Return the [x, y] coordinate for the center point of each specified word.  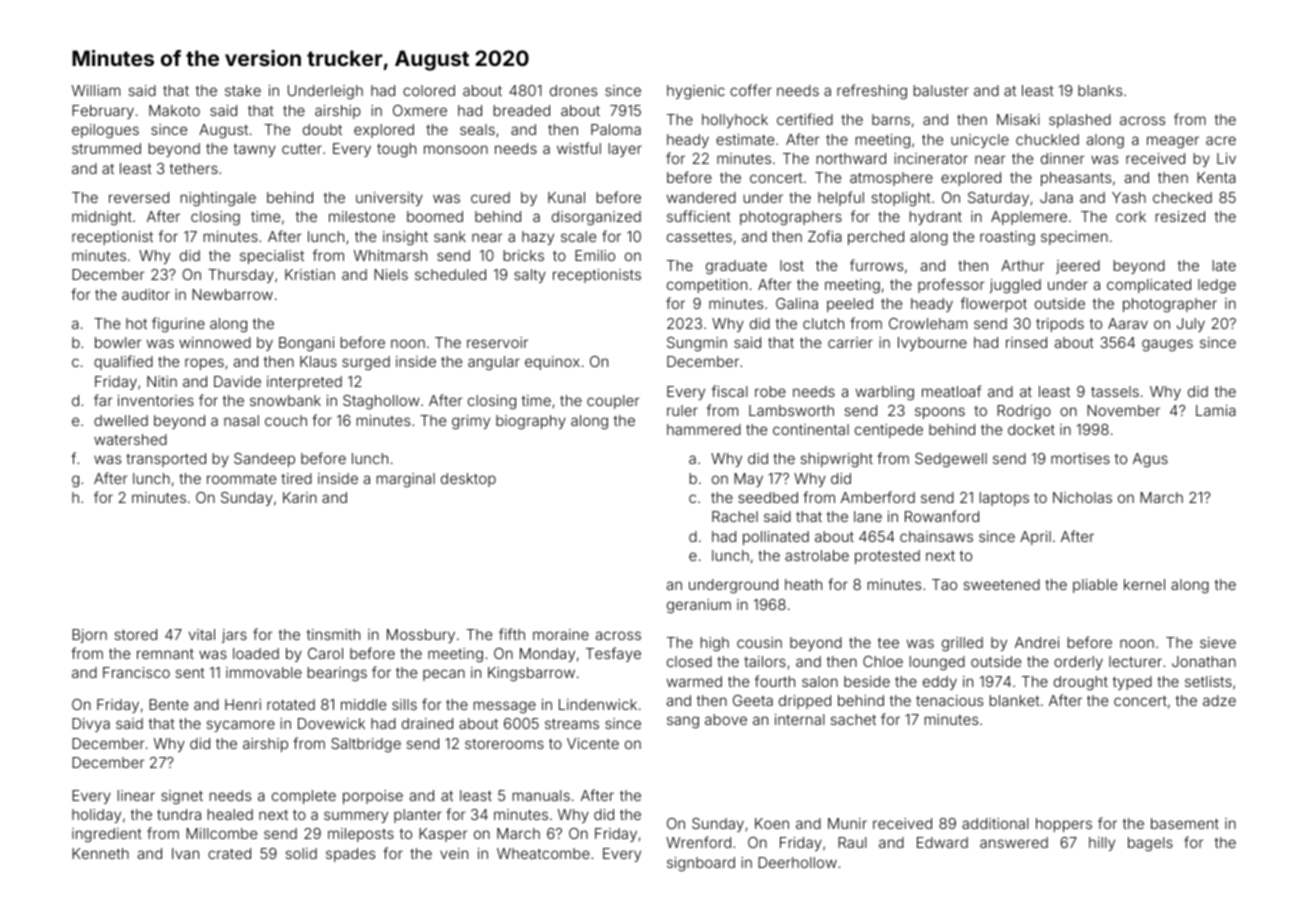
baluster [941, 90]
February [103, 112]
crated [229, 853]
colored [429, 90]
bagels [1150, 844]
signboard [701, 864]
